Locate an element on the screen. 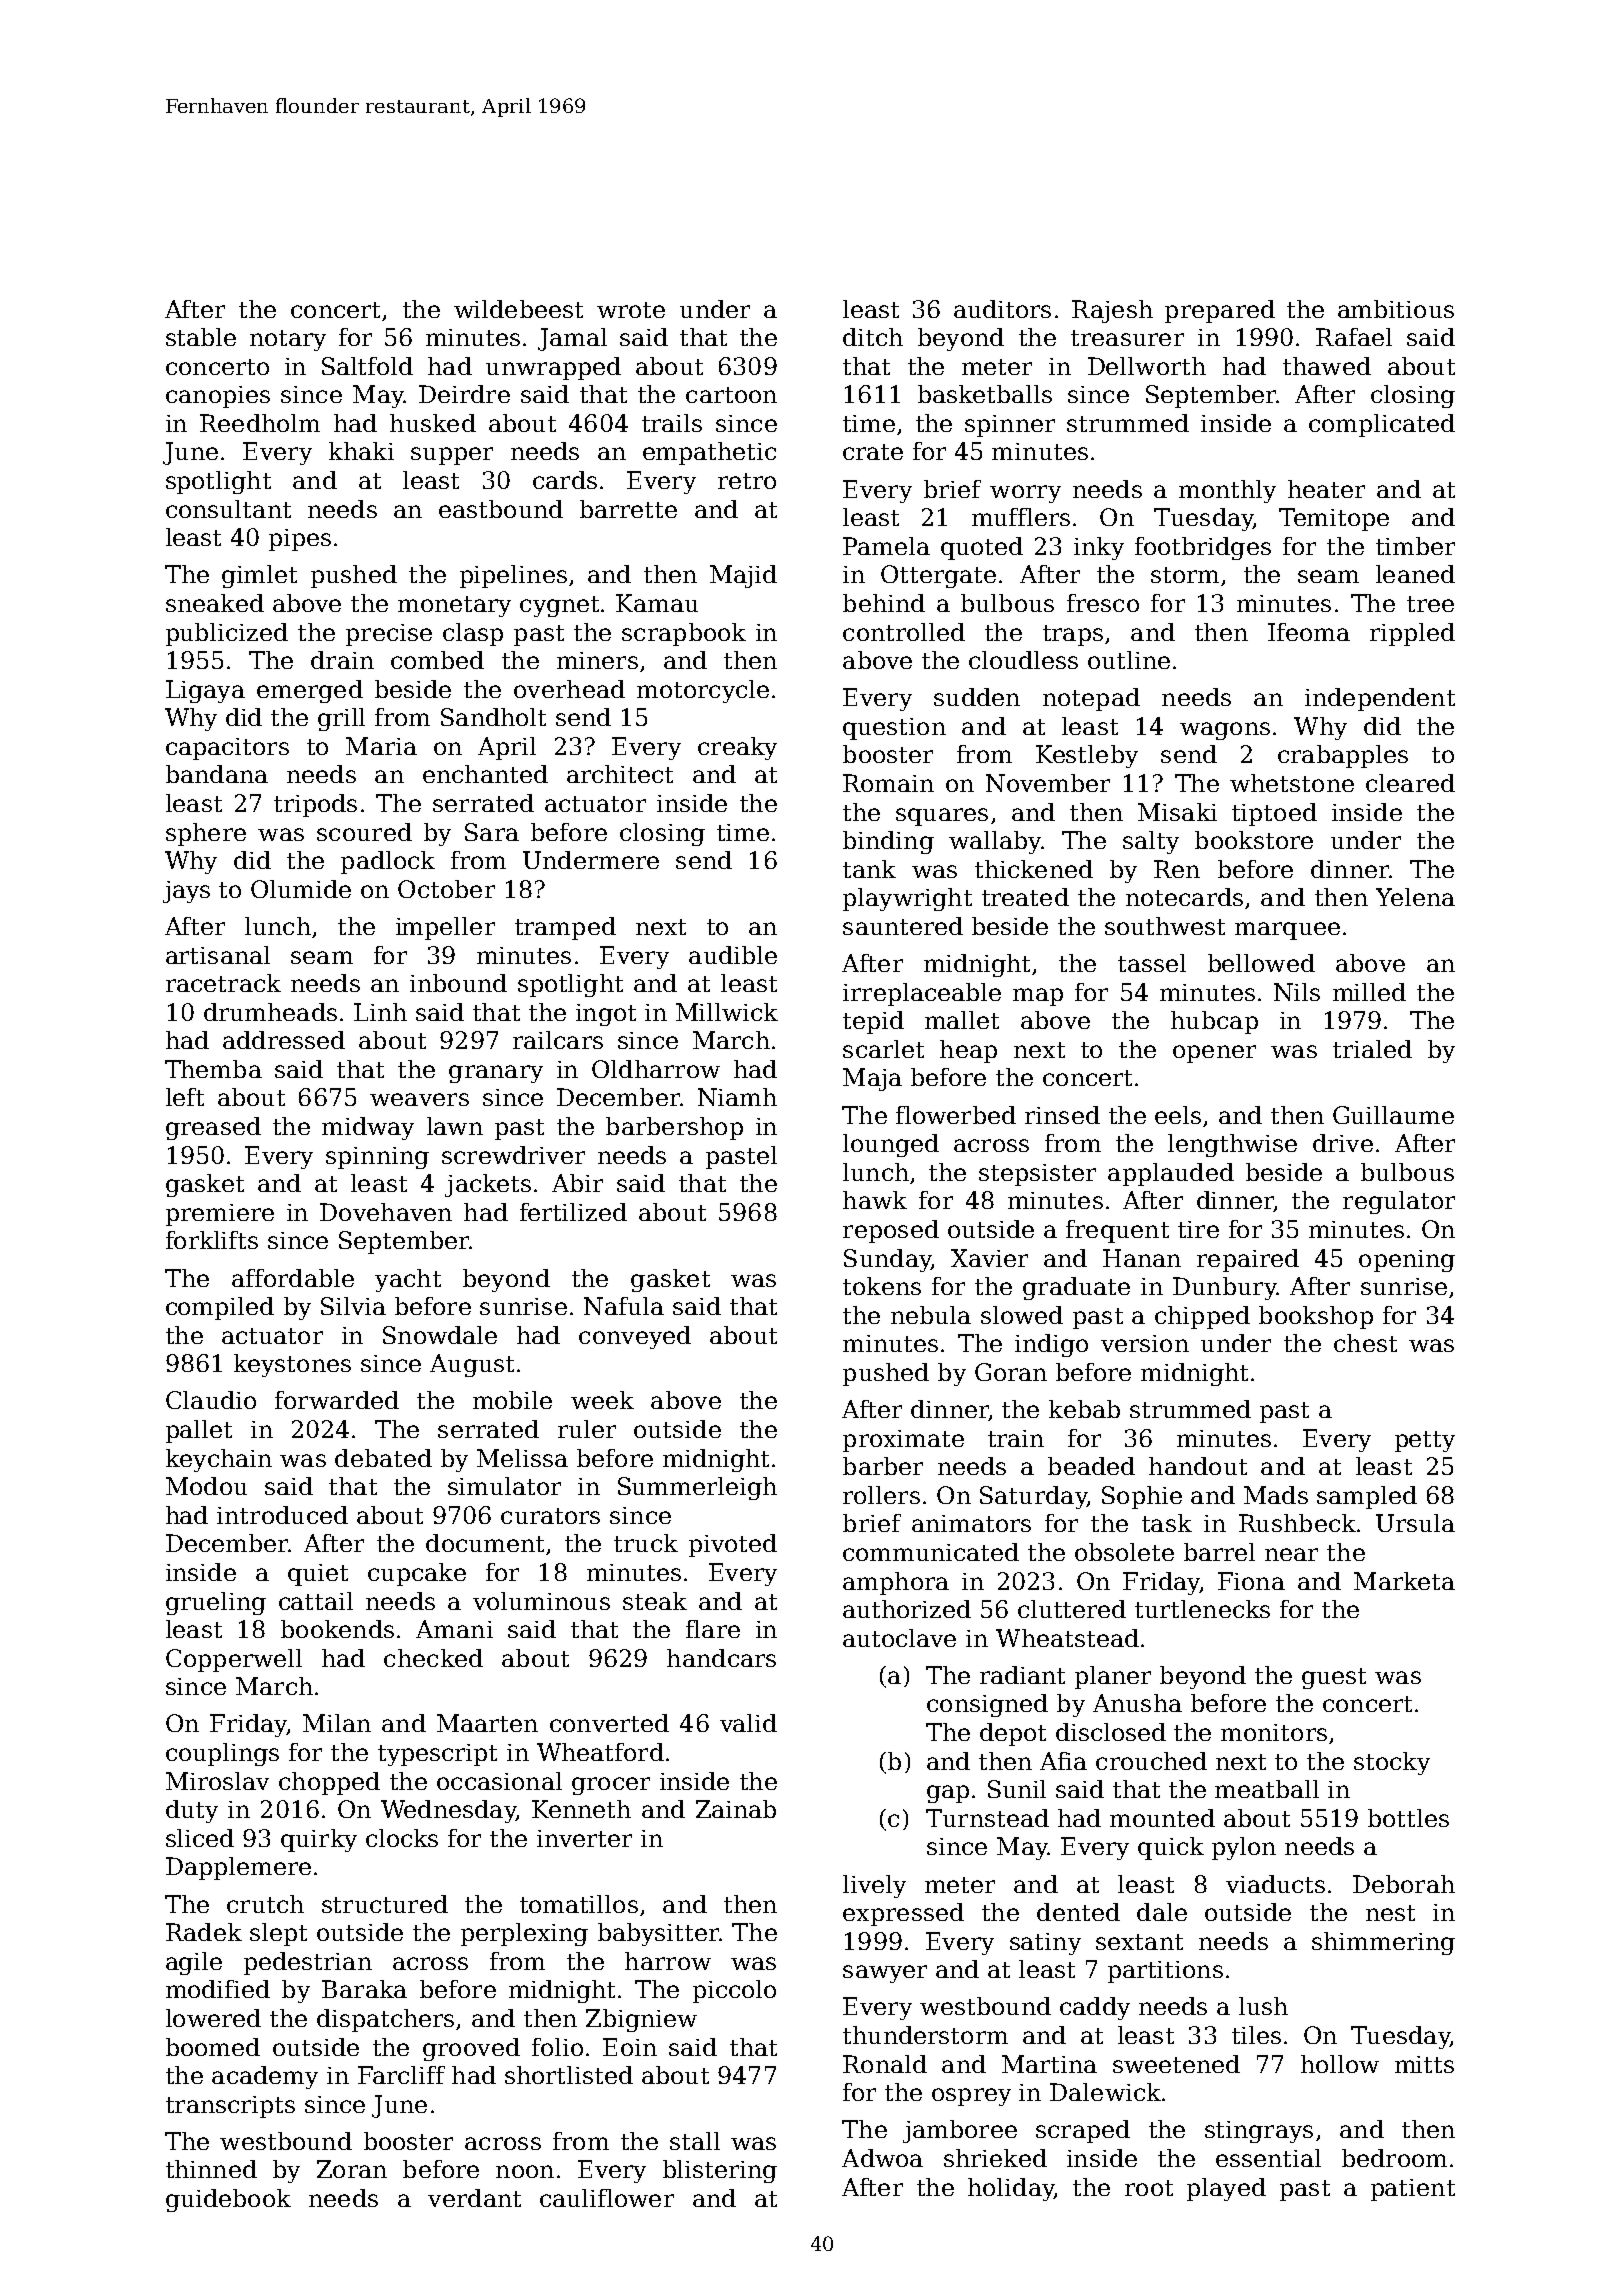 The height and width of the screenshot is (2292, 1620). August is located at coordinates (472, 1365).
